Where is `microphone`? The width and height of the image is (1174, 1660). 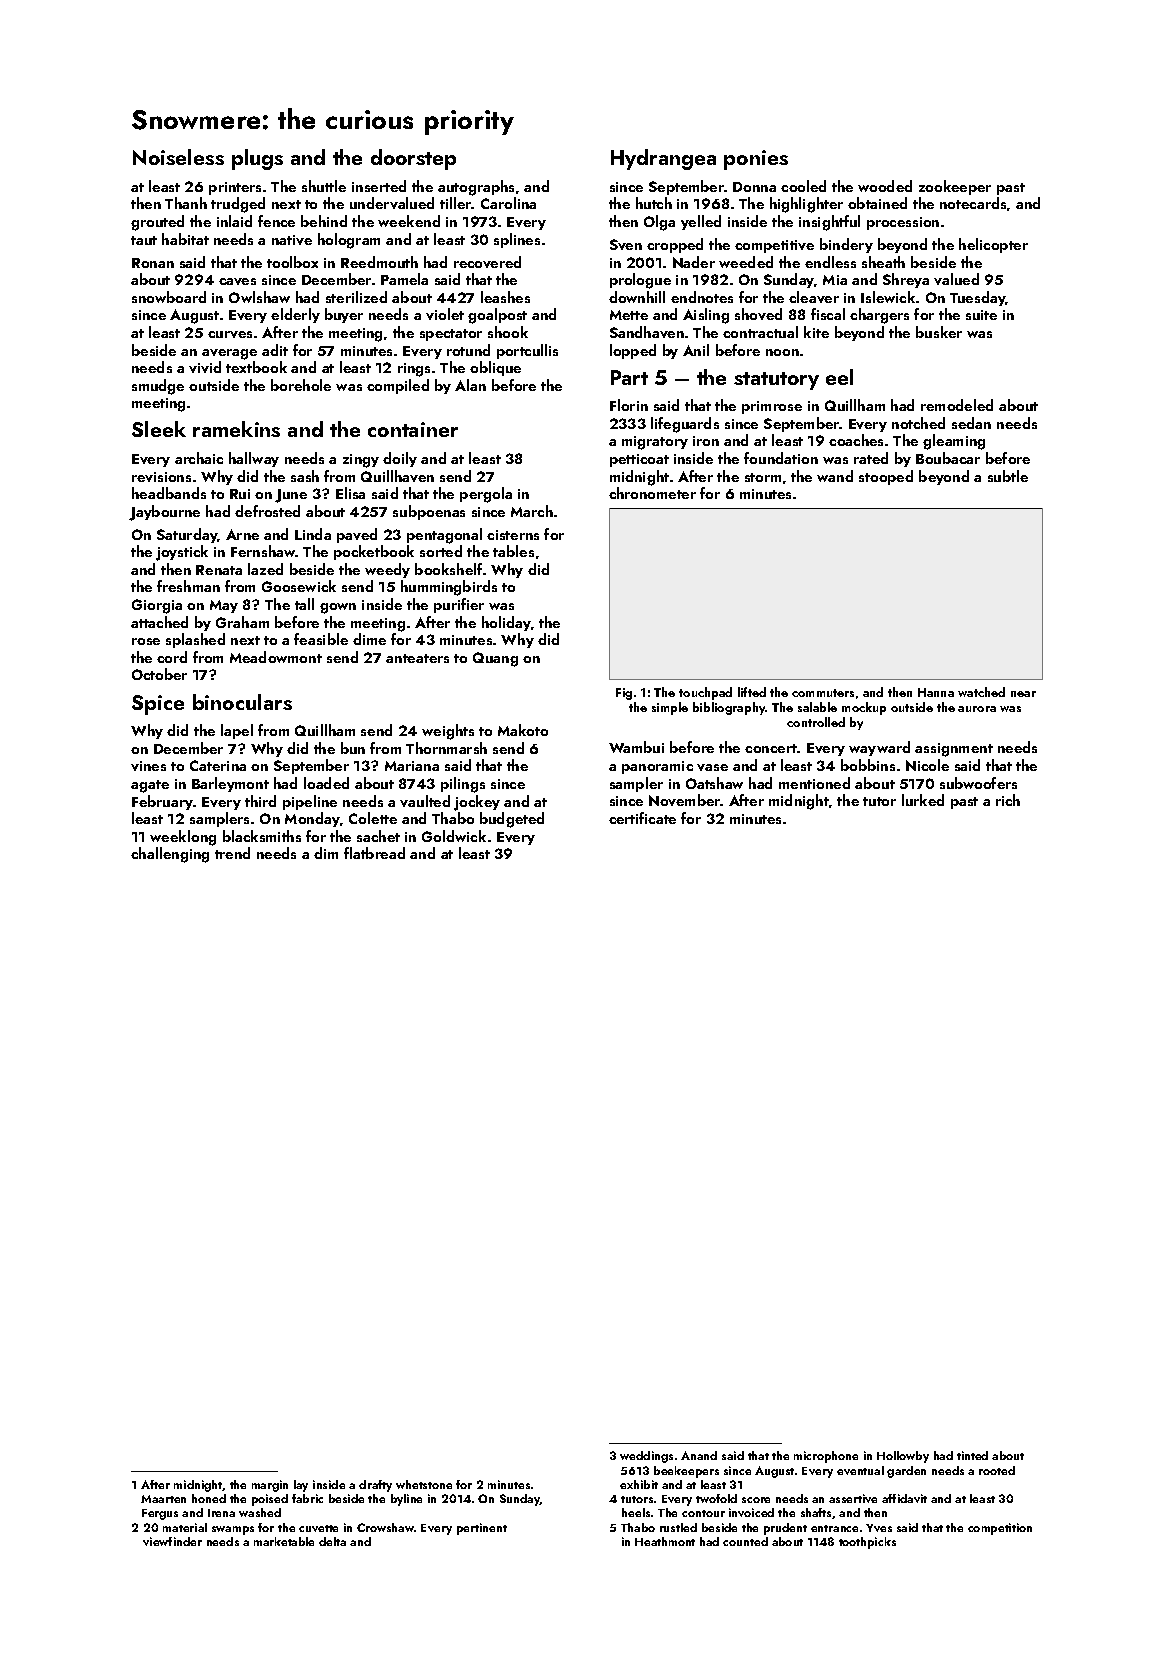
microphone is located at coordinates (826, 1457).
